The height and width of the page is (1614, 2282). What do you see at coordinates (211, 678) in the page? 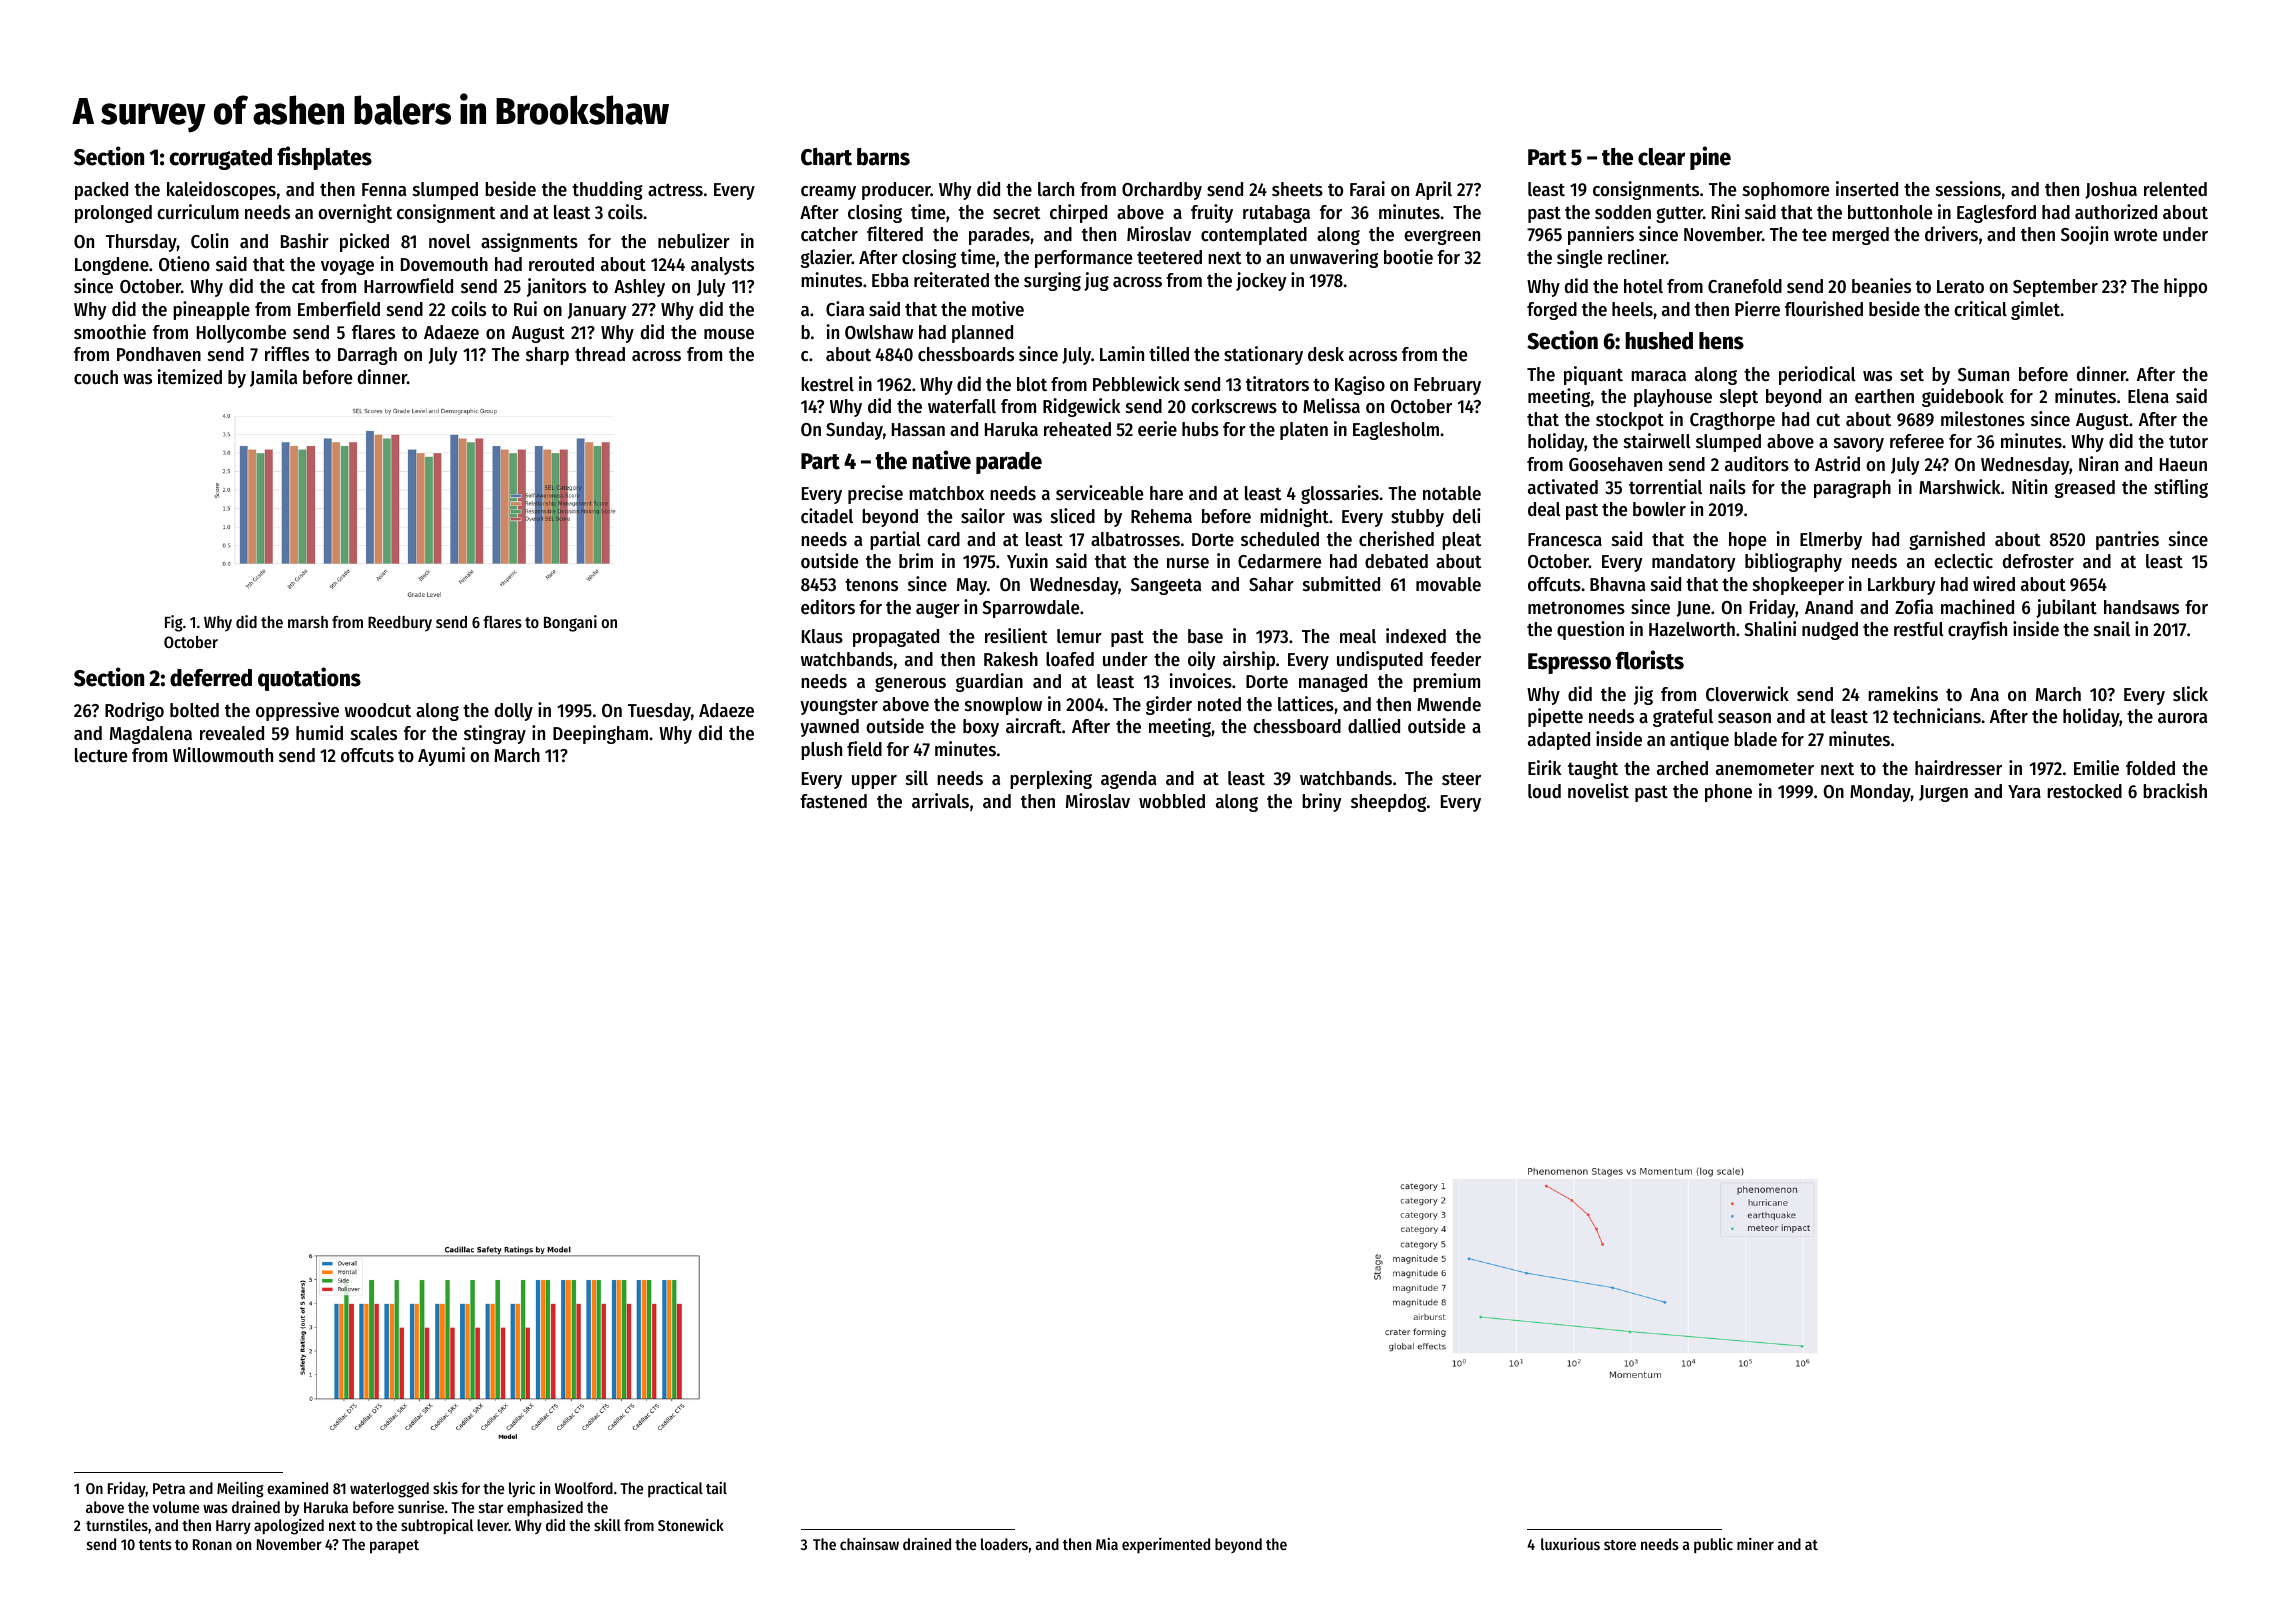
I see `deferred` at bounding box center [211, 678].
